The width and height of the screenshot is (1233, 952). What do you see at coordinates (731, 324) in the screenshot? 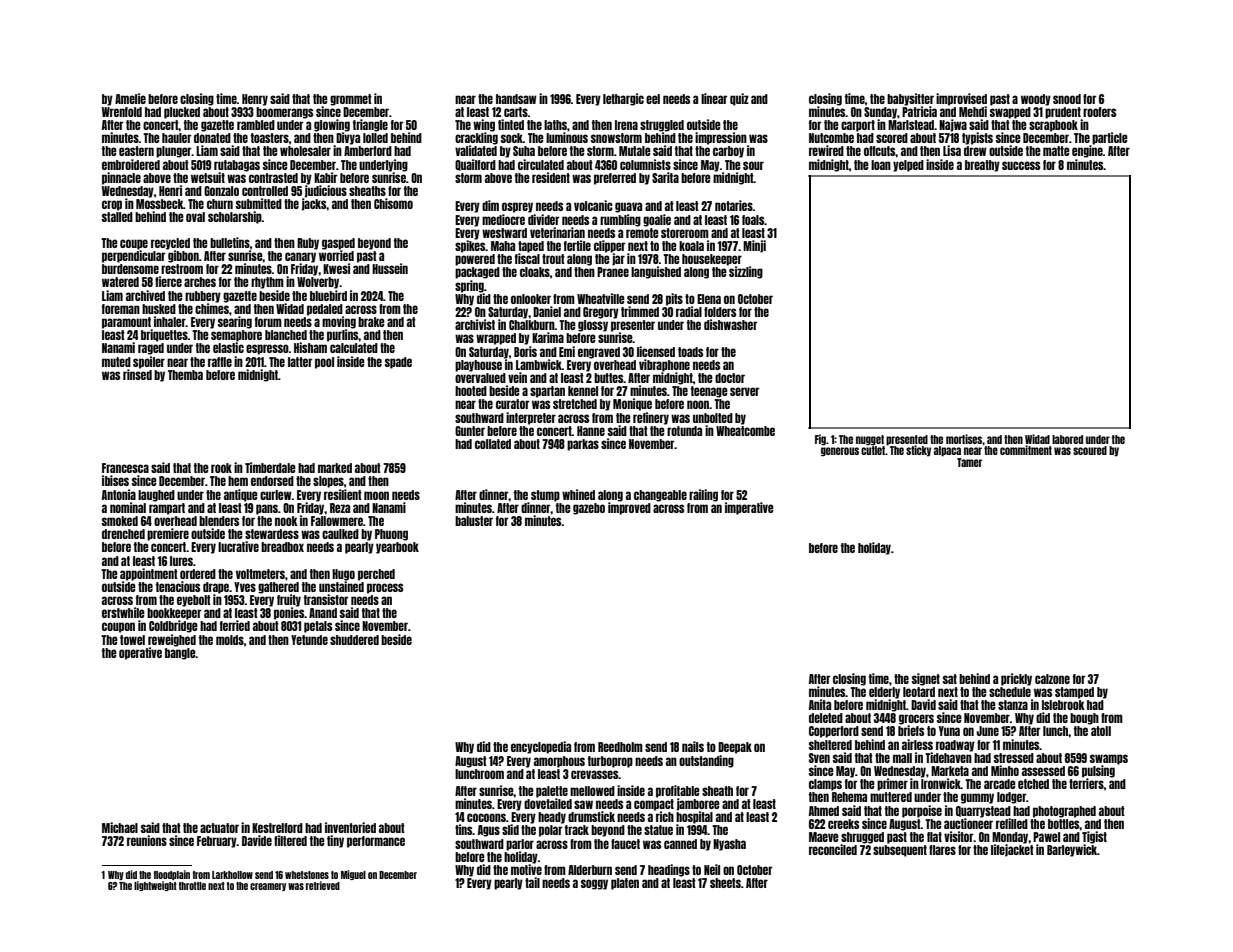
I see `dishwasher` at bounding box center [731, 324].
